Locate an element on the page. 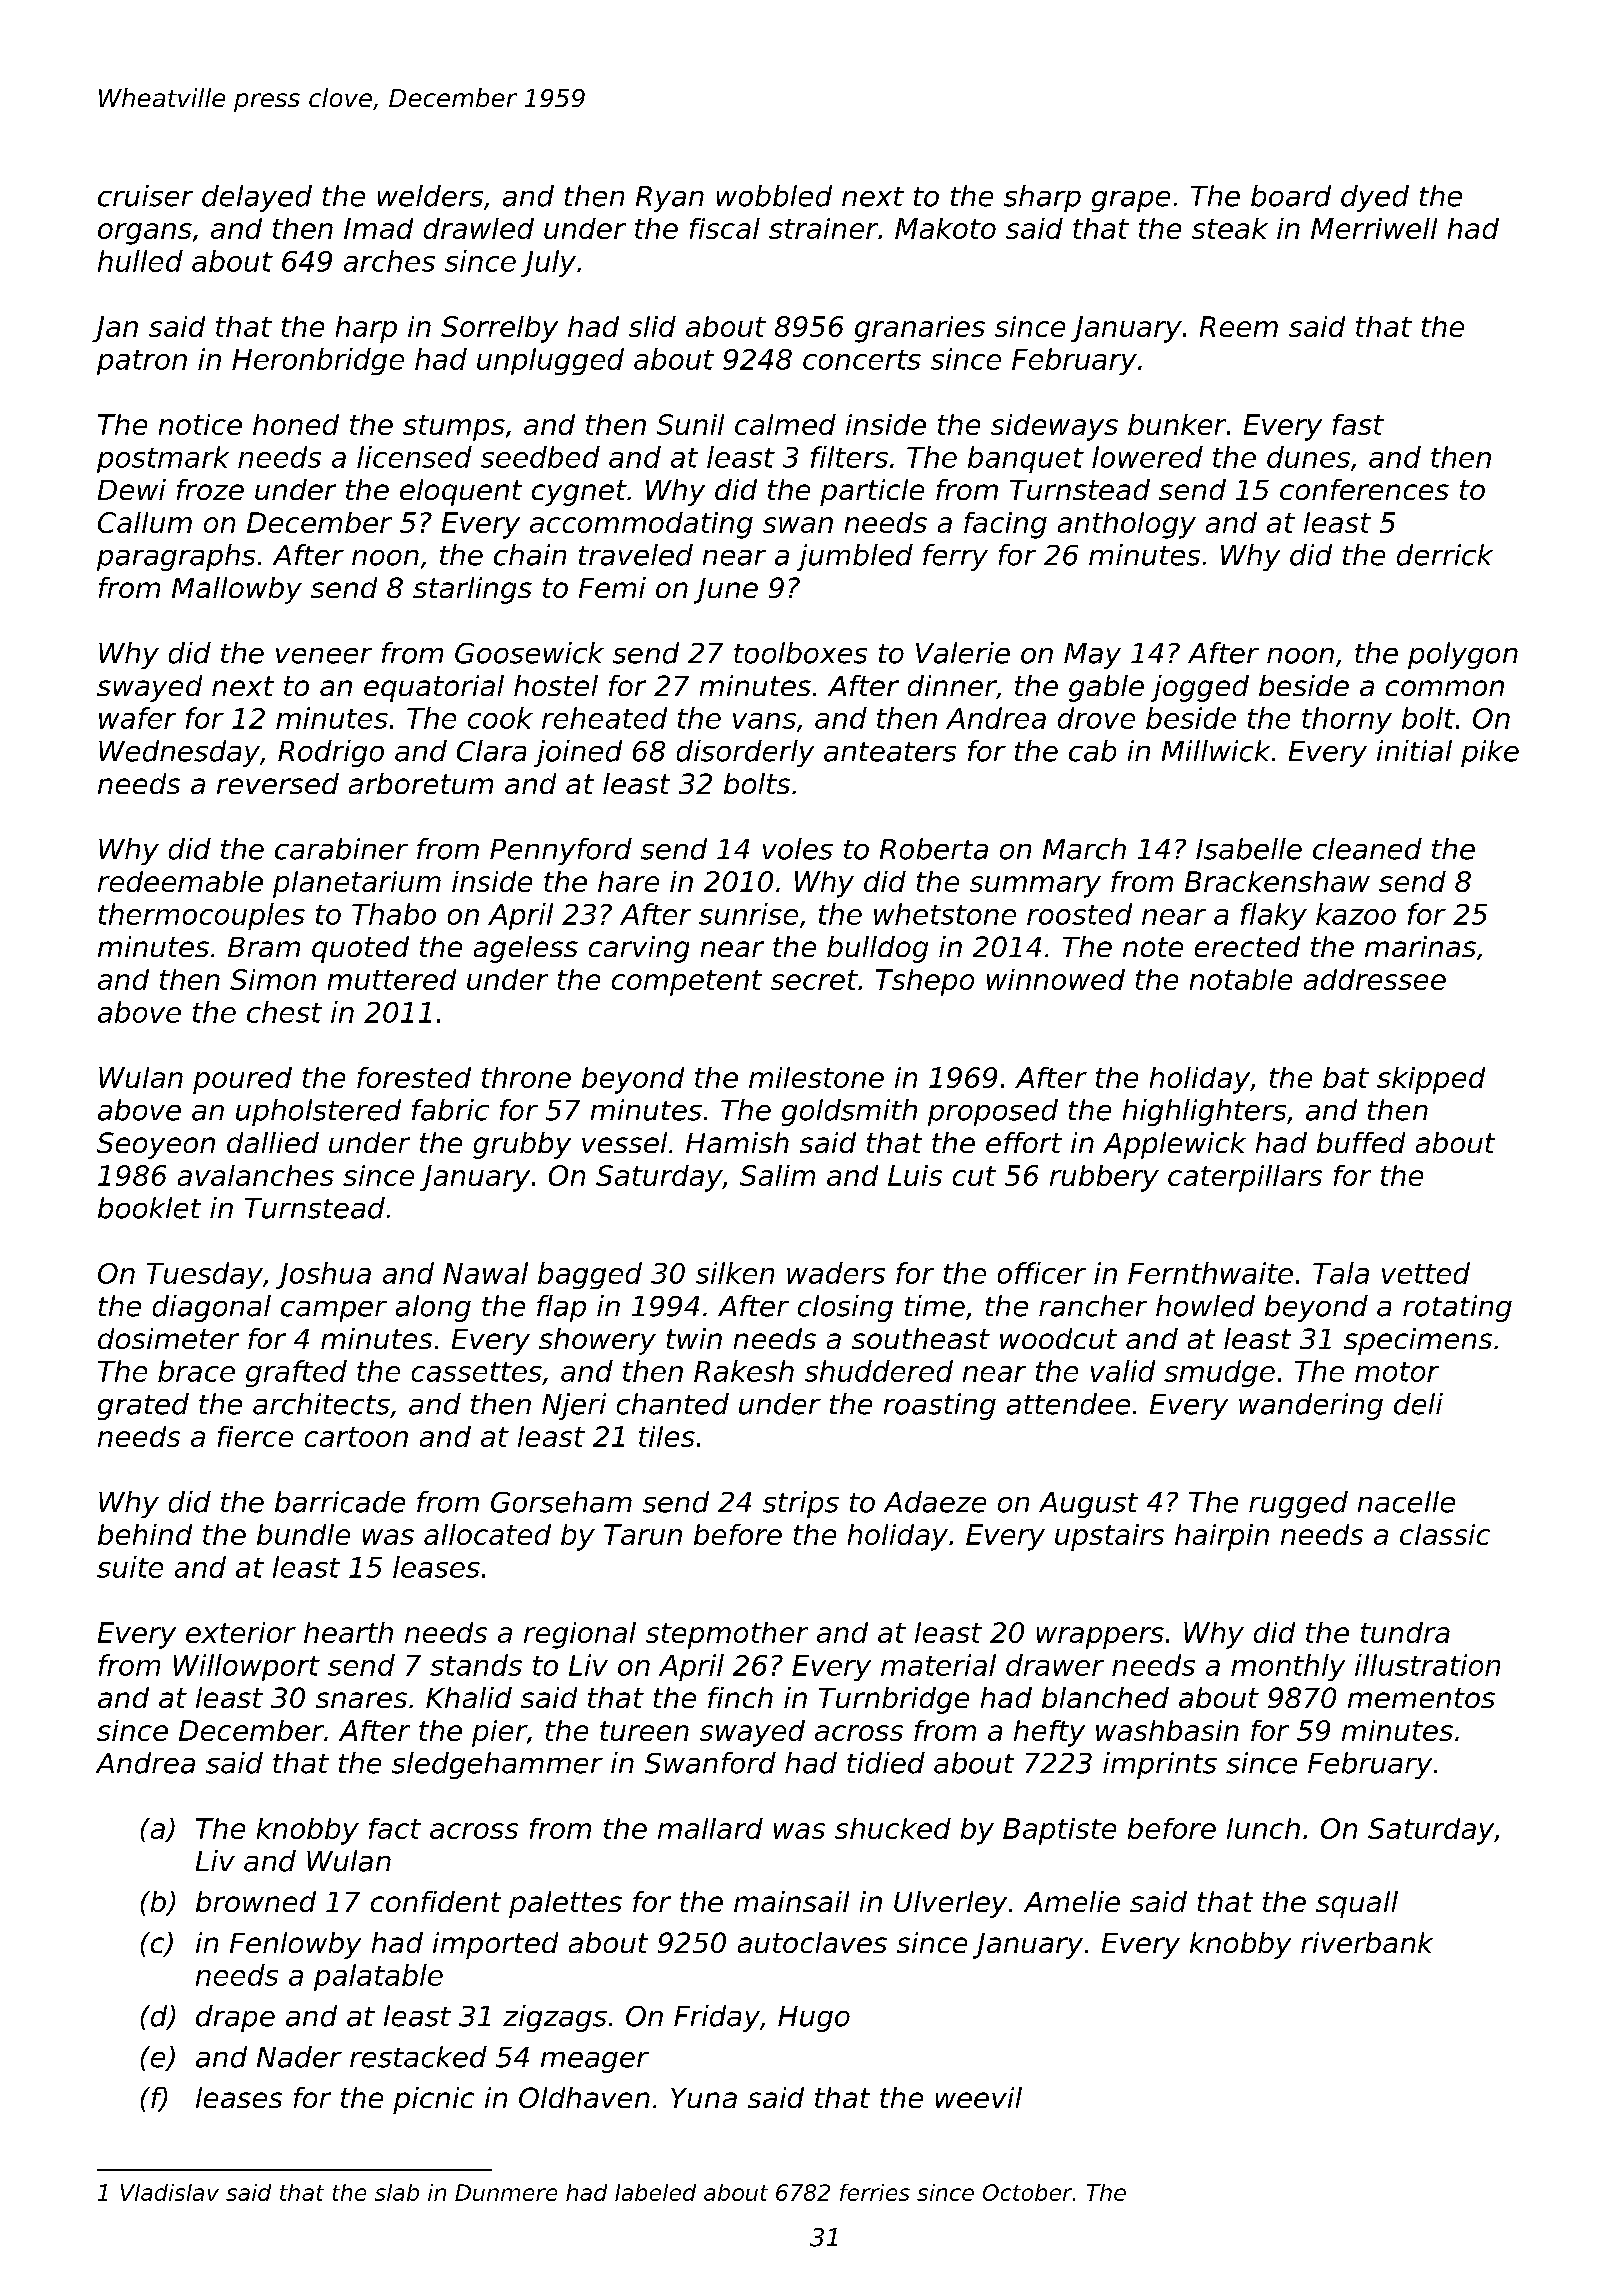  booklet is located at coordinates (149, 1208).
